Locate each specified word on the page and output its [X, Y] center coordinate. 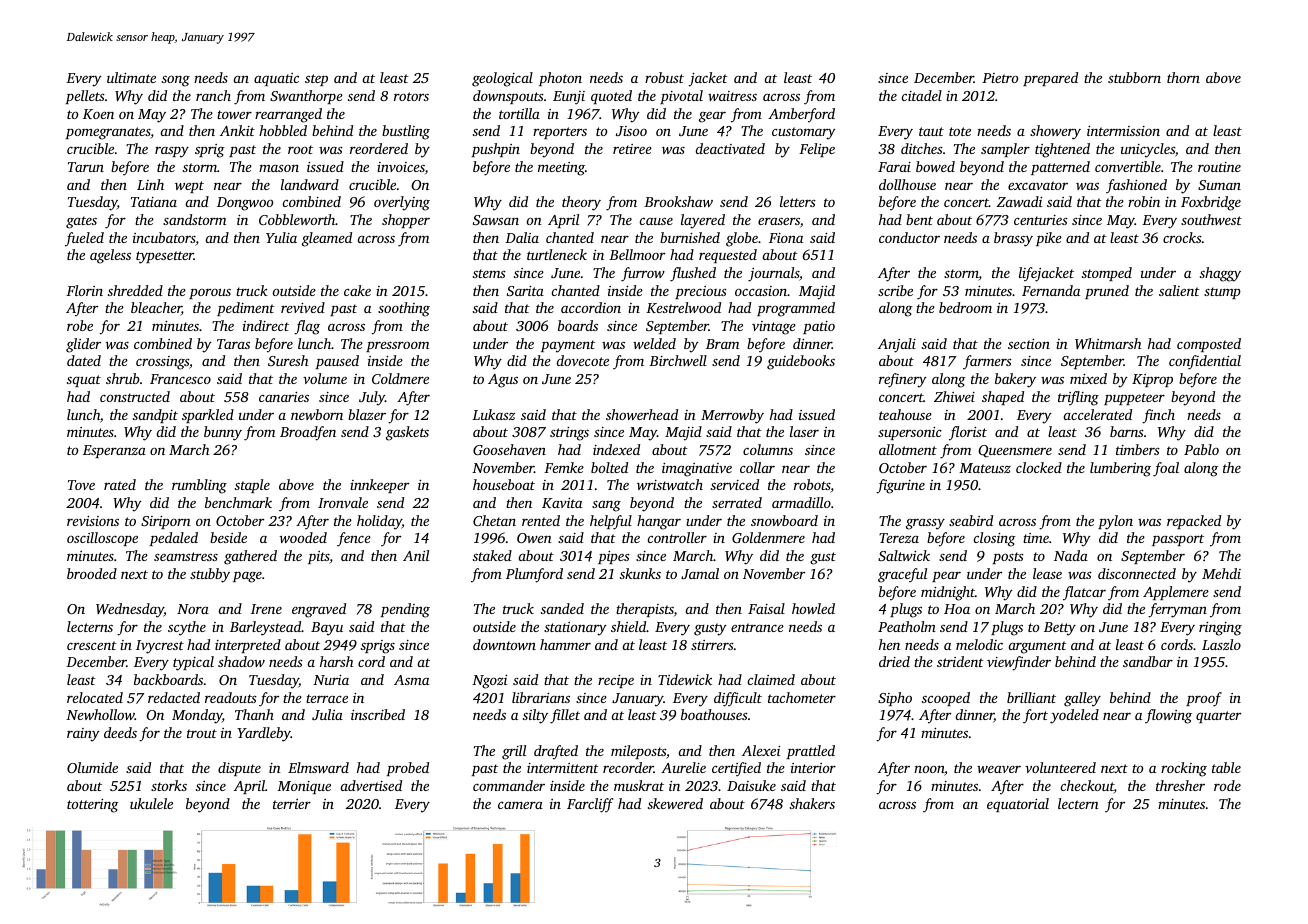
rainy [83, 735]
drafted [556, 752]
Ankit [237, 130]
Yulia [281, 237]
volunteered [1060, 767]
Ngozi [489, 682]
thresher [1180, 785]
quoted [611, 97]
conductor [909, 237]
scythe [187, 628]
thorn [1183, 77]
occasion [761, 291]
